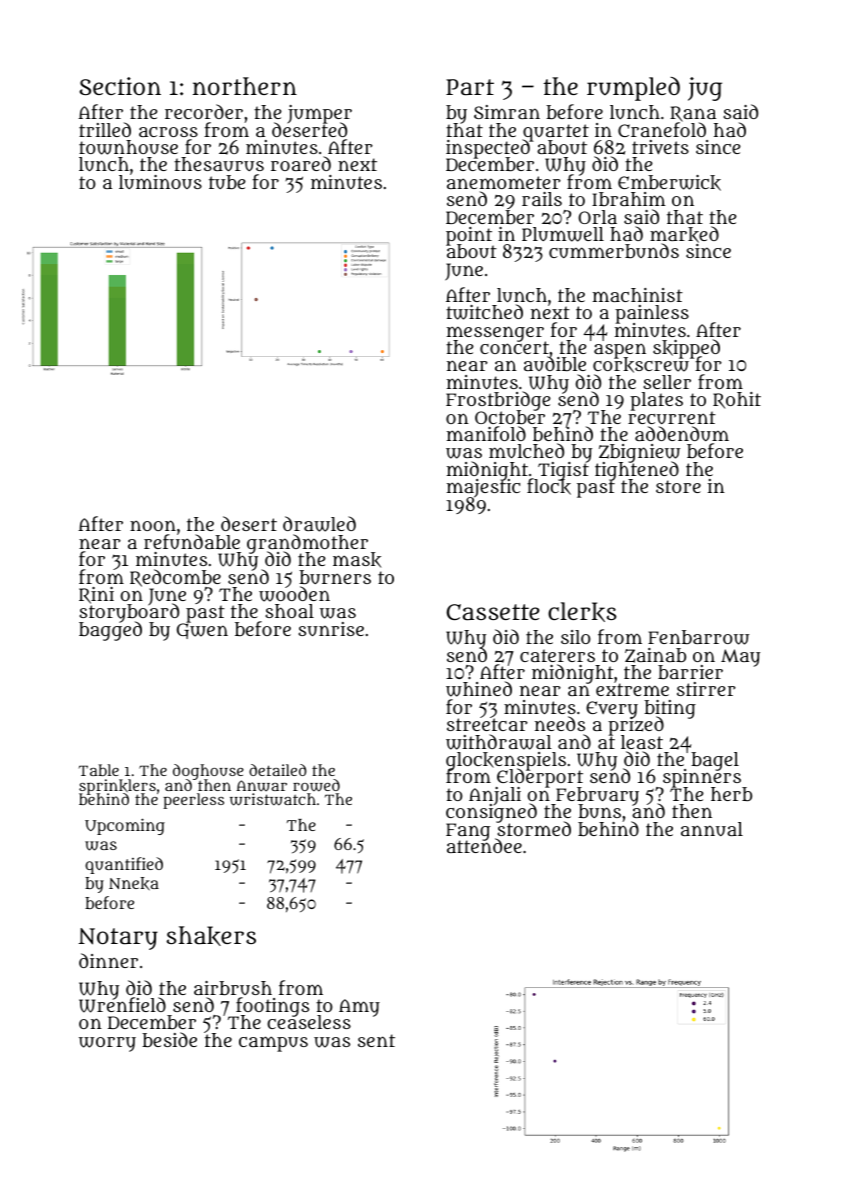 This screenshot has height=1195, width=842. I want to click on annual, so click(712, 829).
